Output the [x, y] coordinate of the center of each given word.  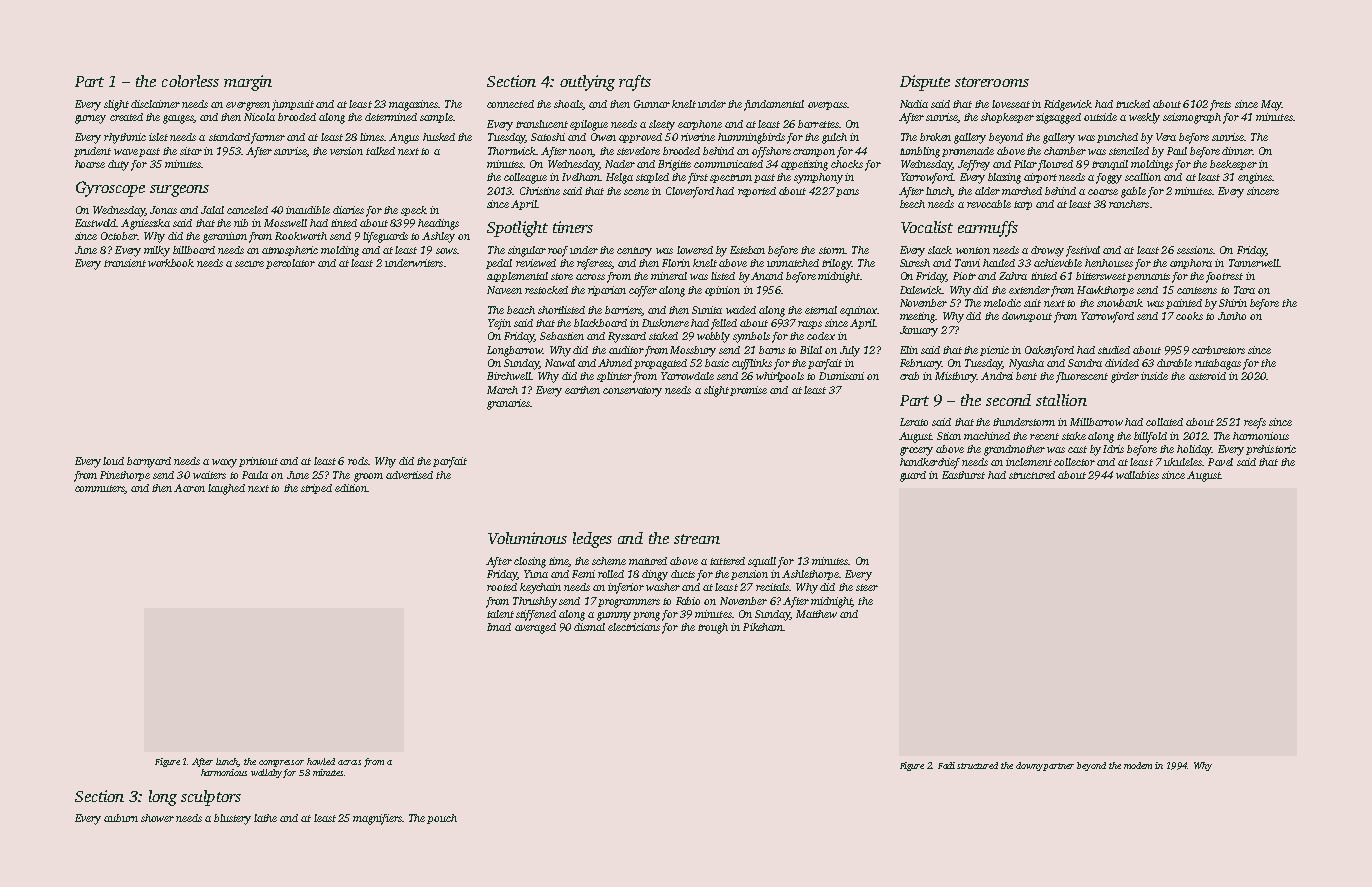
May [1271, 105]
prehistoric [1271, 450]
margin [248, 83]
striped [316, 489]
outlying [587, 83]
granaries [508, 404]
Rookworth [301, 236]
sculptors [211, 798]
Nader [620, 164]
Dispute [925, 83]
